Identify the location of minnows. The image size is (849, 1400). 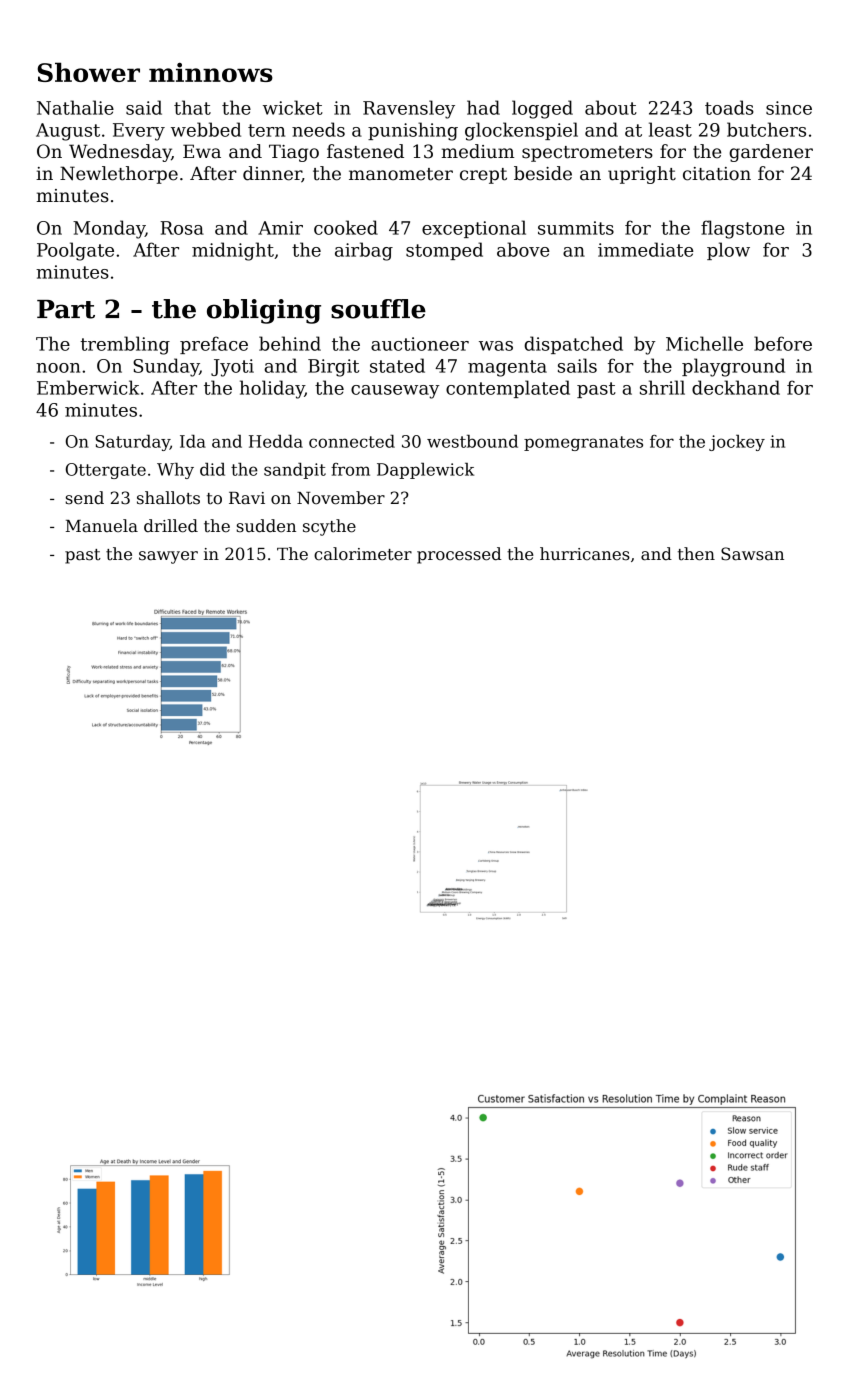
(211, 72).
